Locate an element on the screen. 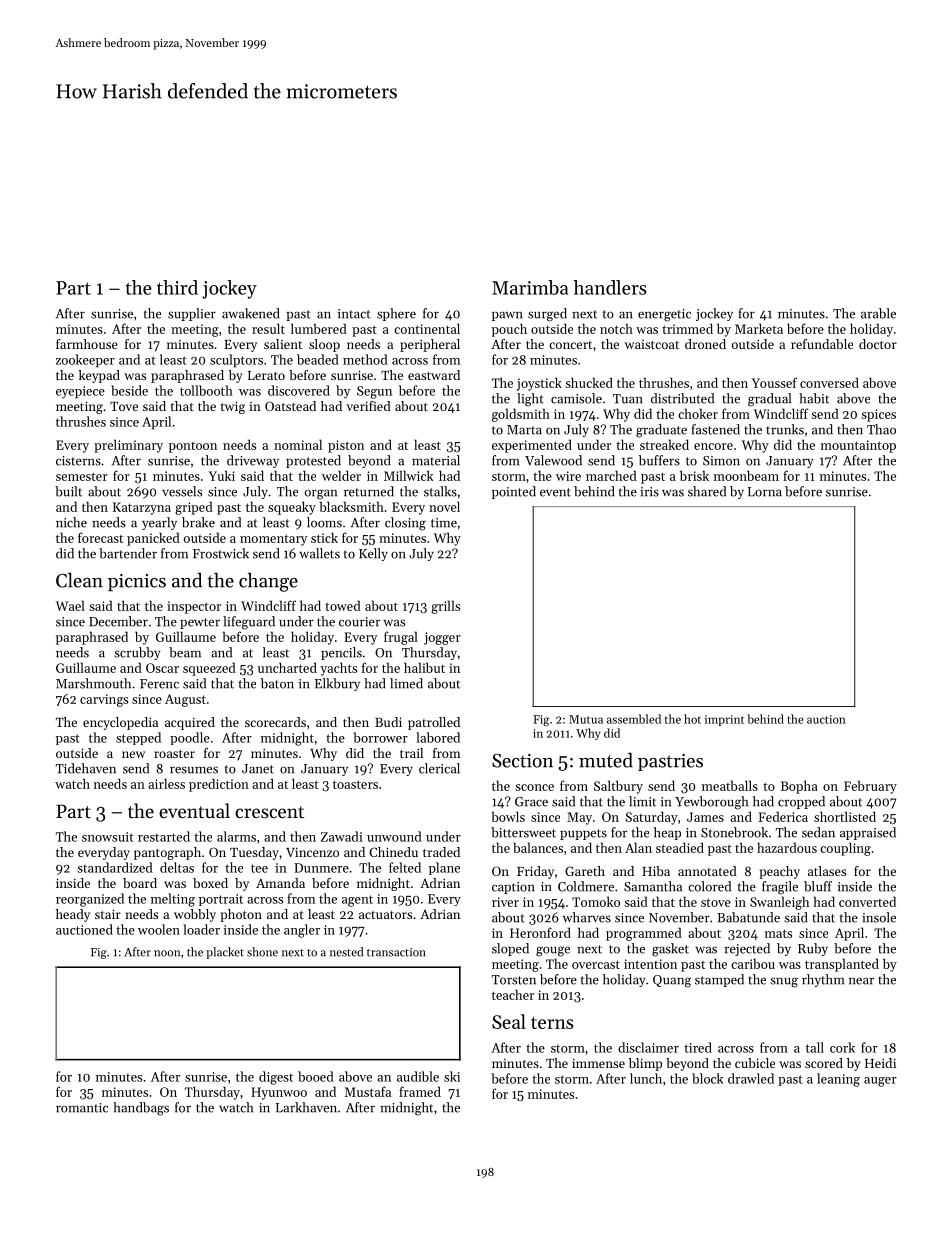 The height and width of the screenshot is (1233, 952). Marimba is located at coordinates (530, 287).
